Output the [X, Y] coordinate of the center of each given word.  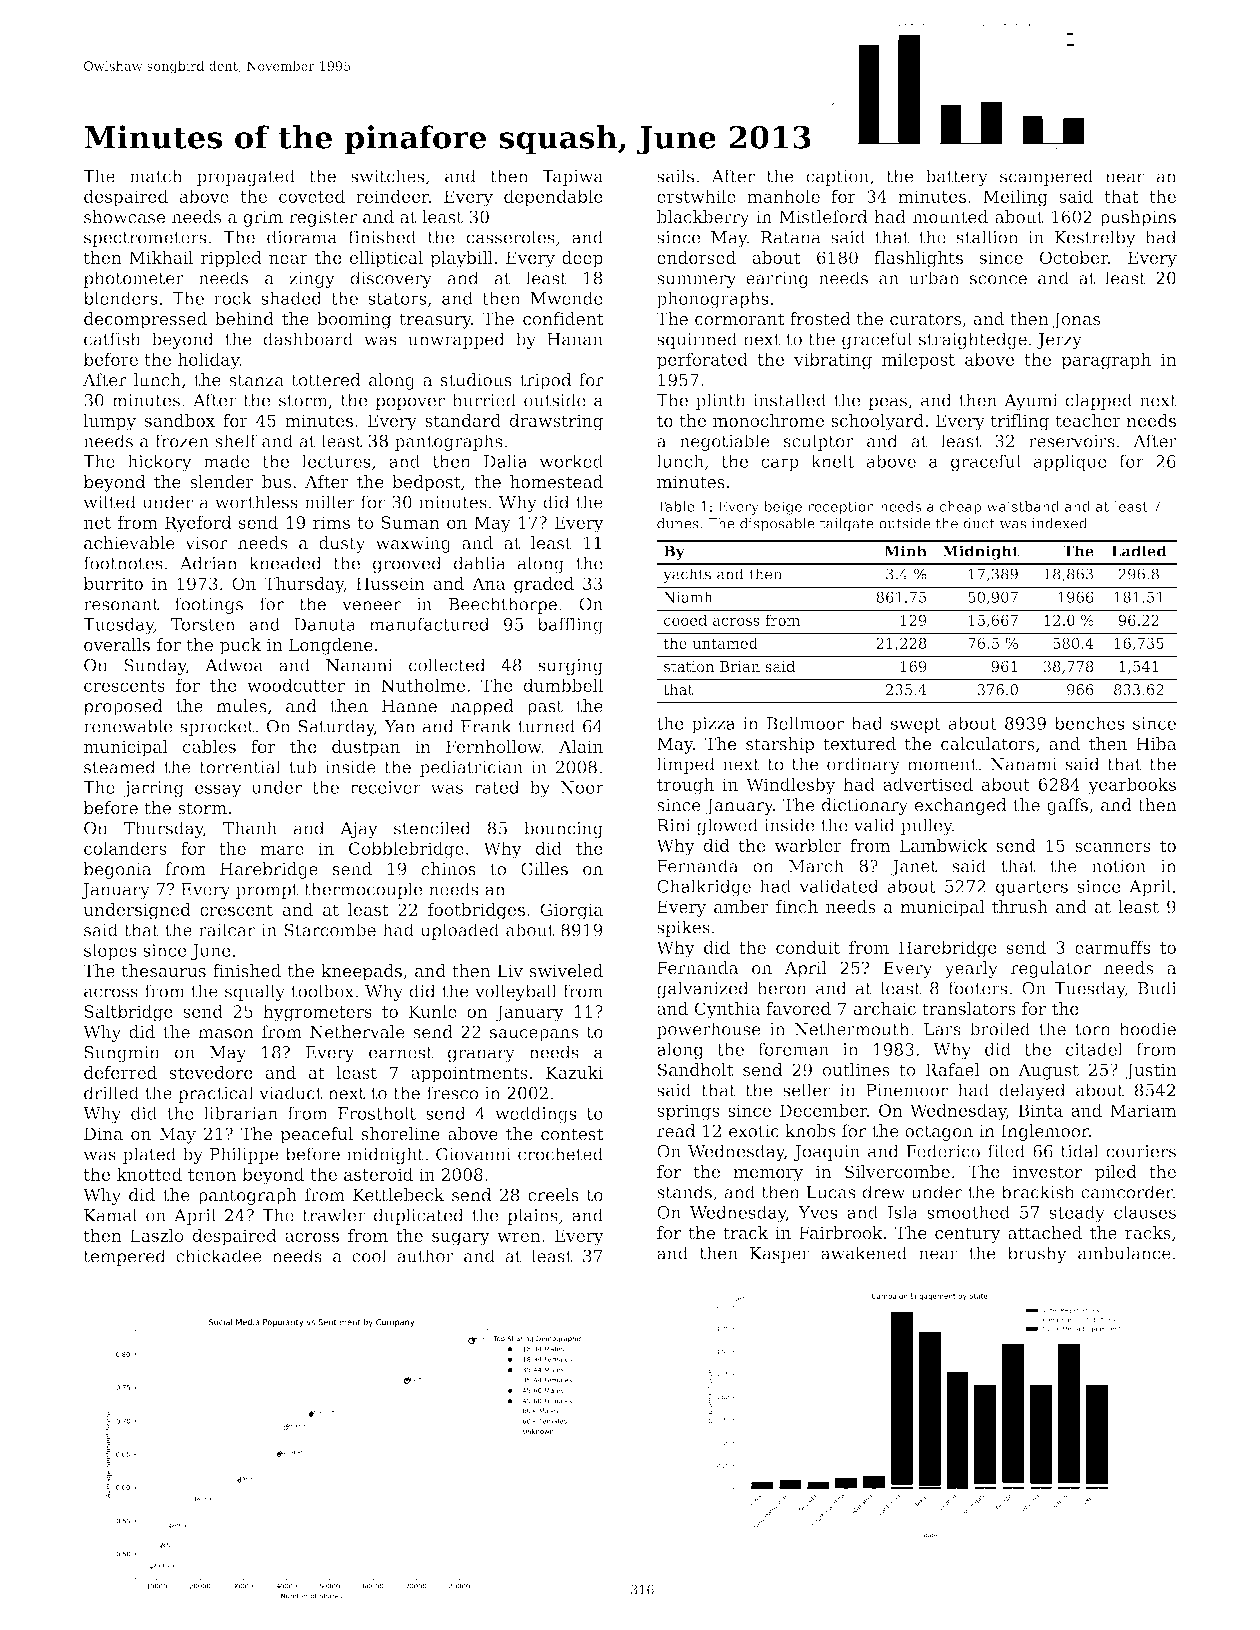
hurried [484, 400]
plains [532, 1216]
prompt [267, 891]
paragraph [1106, 361]
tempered [124, 1257]
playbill [461, 259]
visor [206, 543]
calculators [988, 743]
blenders [120, 298]
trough [685, 786]
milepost [918, 361]
